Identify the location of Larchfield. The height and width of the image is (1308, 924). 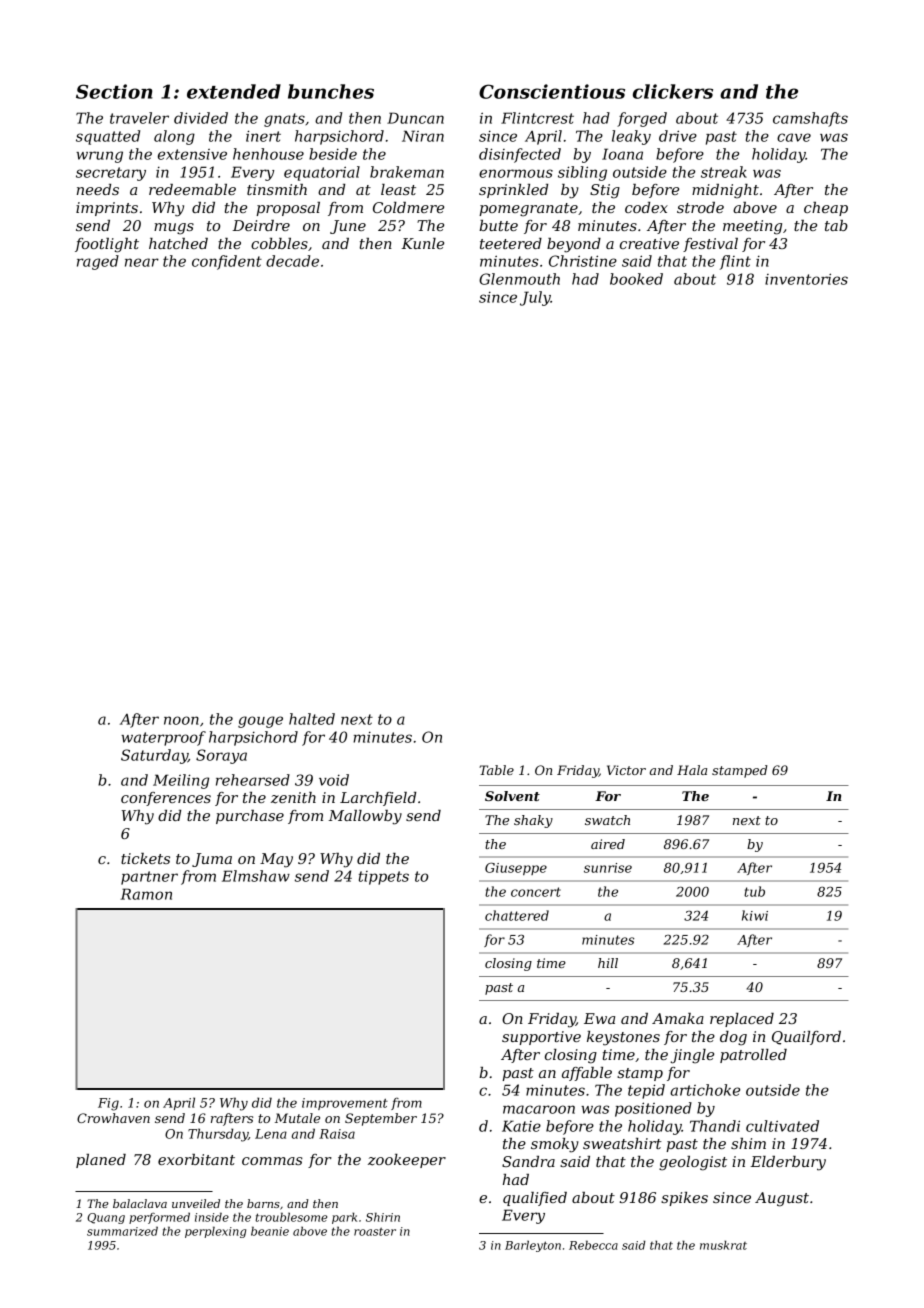
(378, 799).
